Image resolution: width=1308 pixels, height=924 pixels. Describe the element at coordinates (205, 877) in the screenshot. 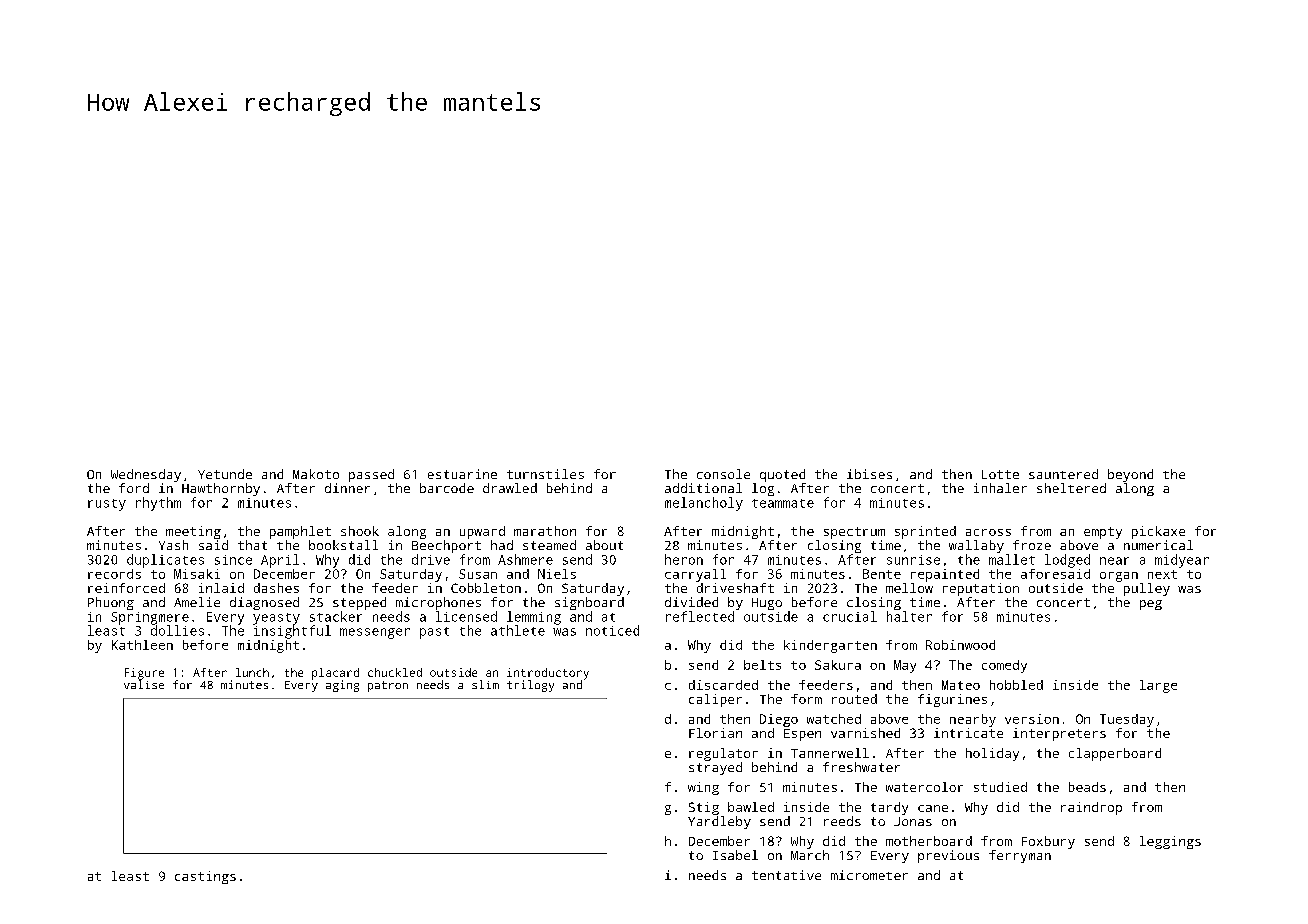

I see `castings` at that location.
